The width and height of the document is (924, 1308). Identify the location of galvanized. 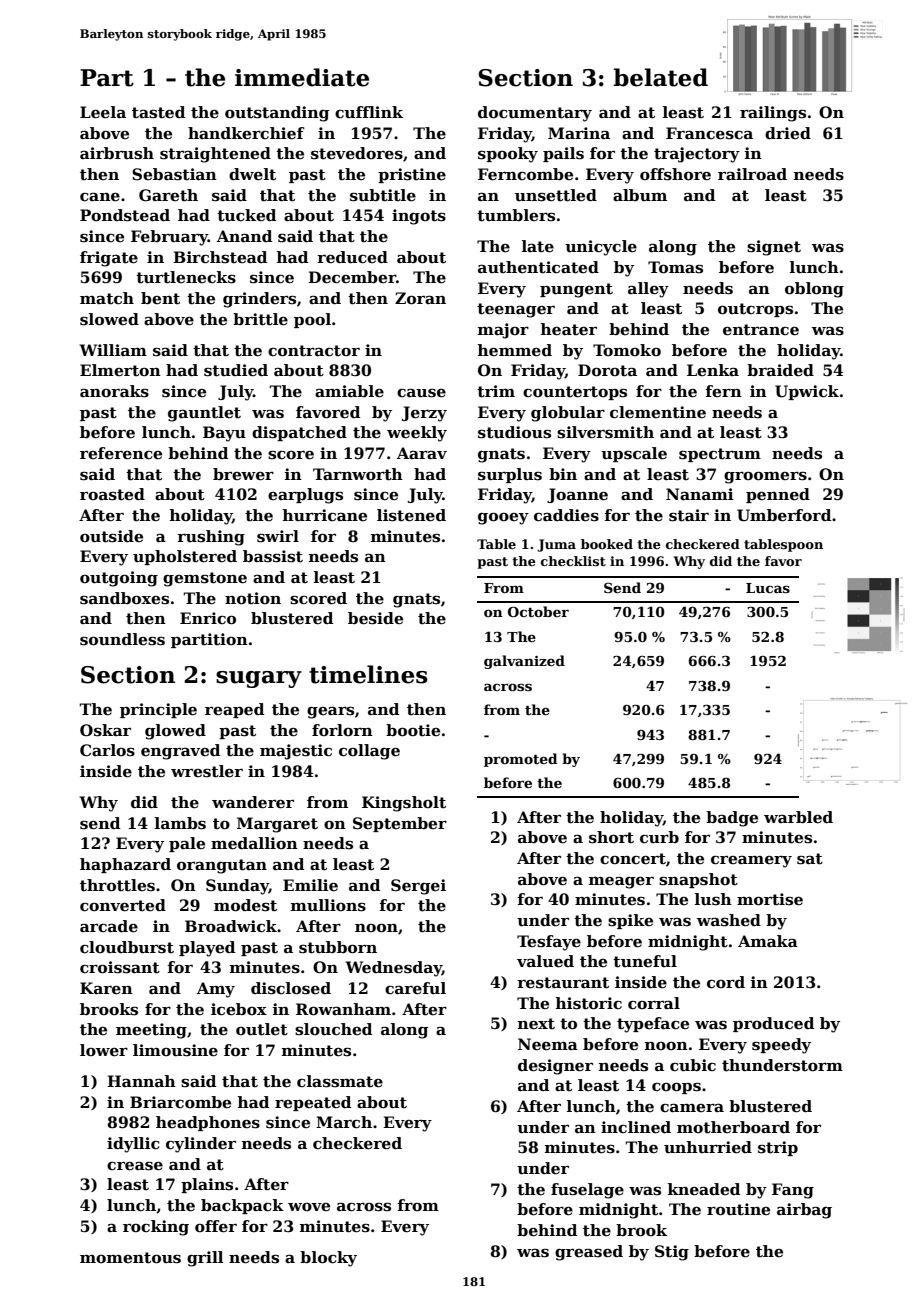
(524, 662).
